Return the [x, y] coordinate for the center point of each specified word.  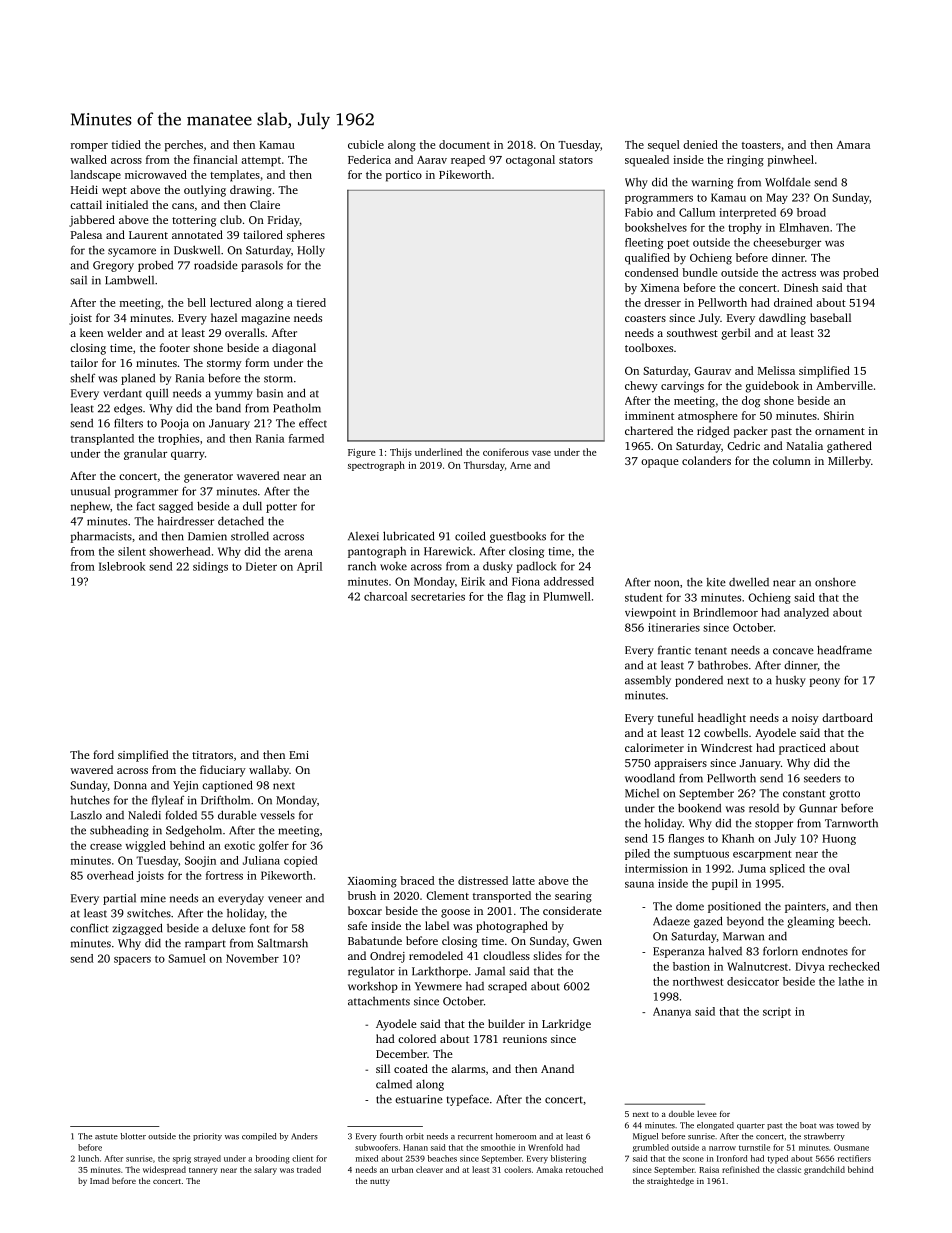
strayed [207, 1159]
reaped [468, 161]
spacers [132, 961]
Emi [299, 755]
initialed [127, 204]
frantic [674, 650]
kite [716, 582]
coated [411, 1068]
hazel [224, 317]
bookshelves [656, 227]
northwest [698, 981]
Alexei [363, 536]
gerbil [736, 334]
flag [516, 597]
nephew [90, 507]
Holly [311, 251]
